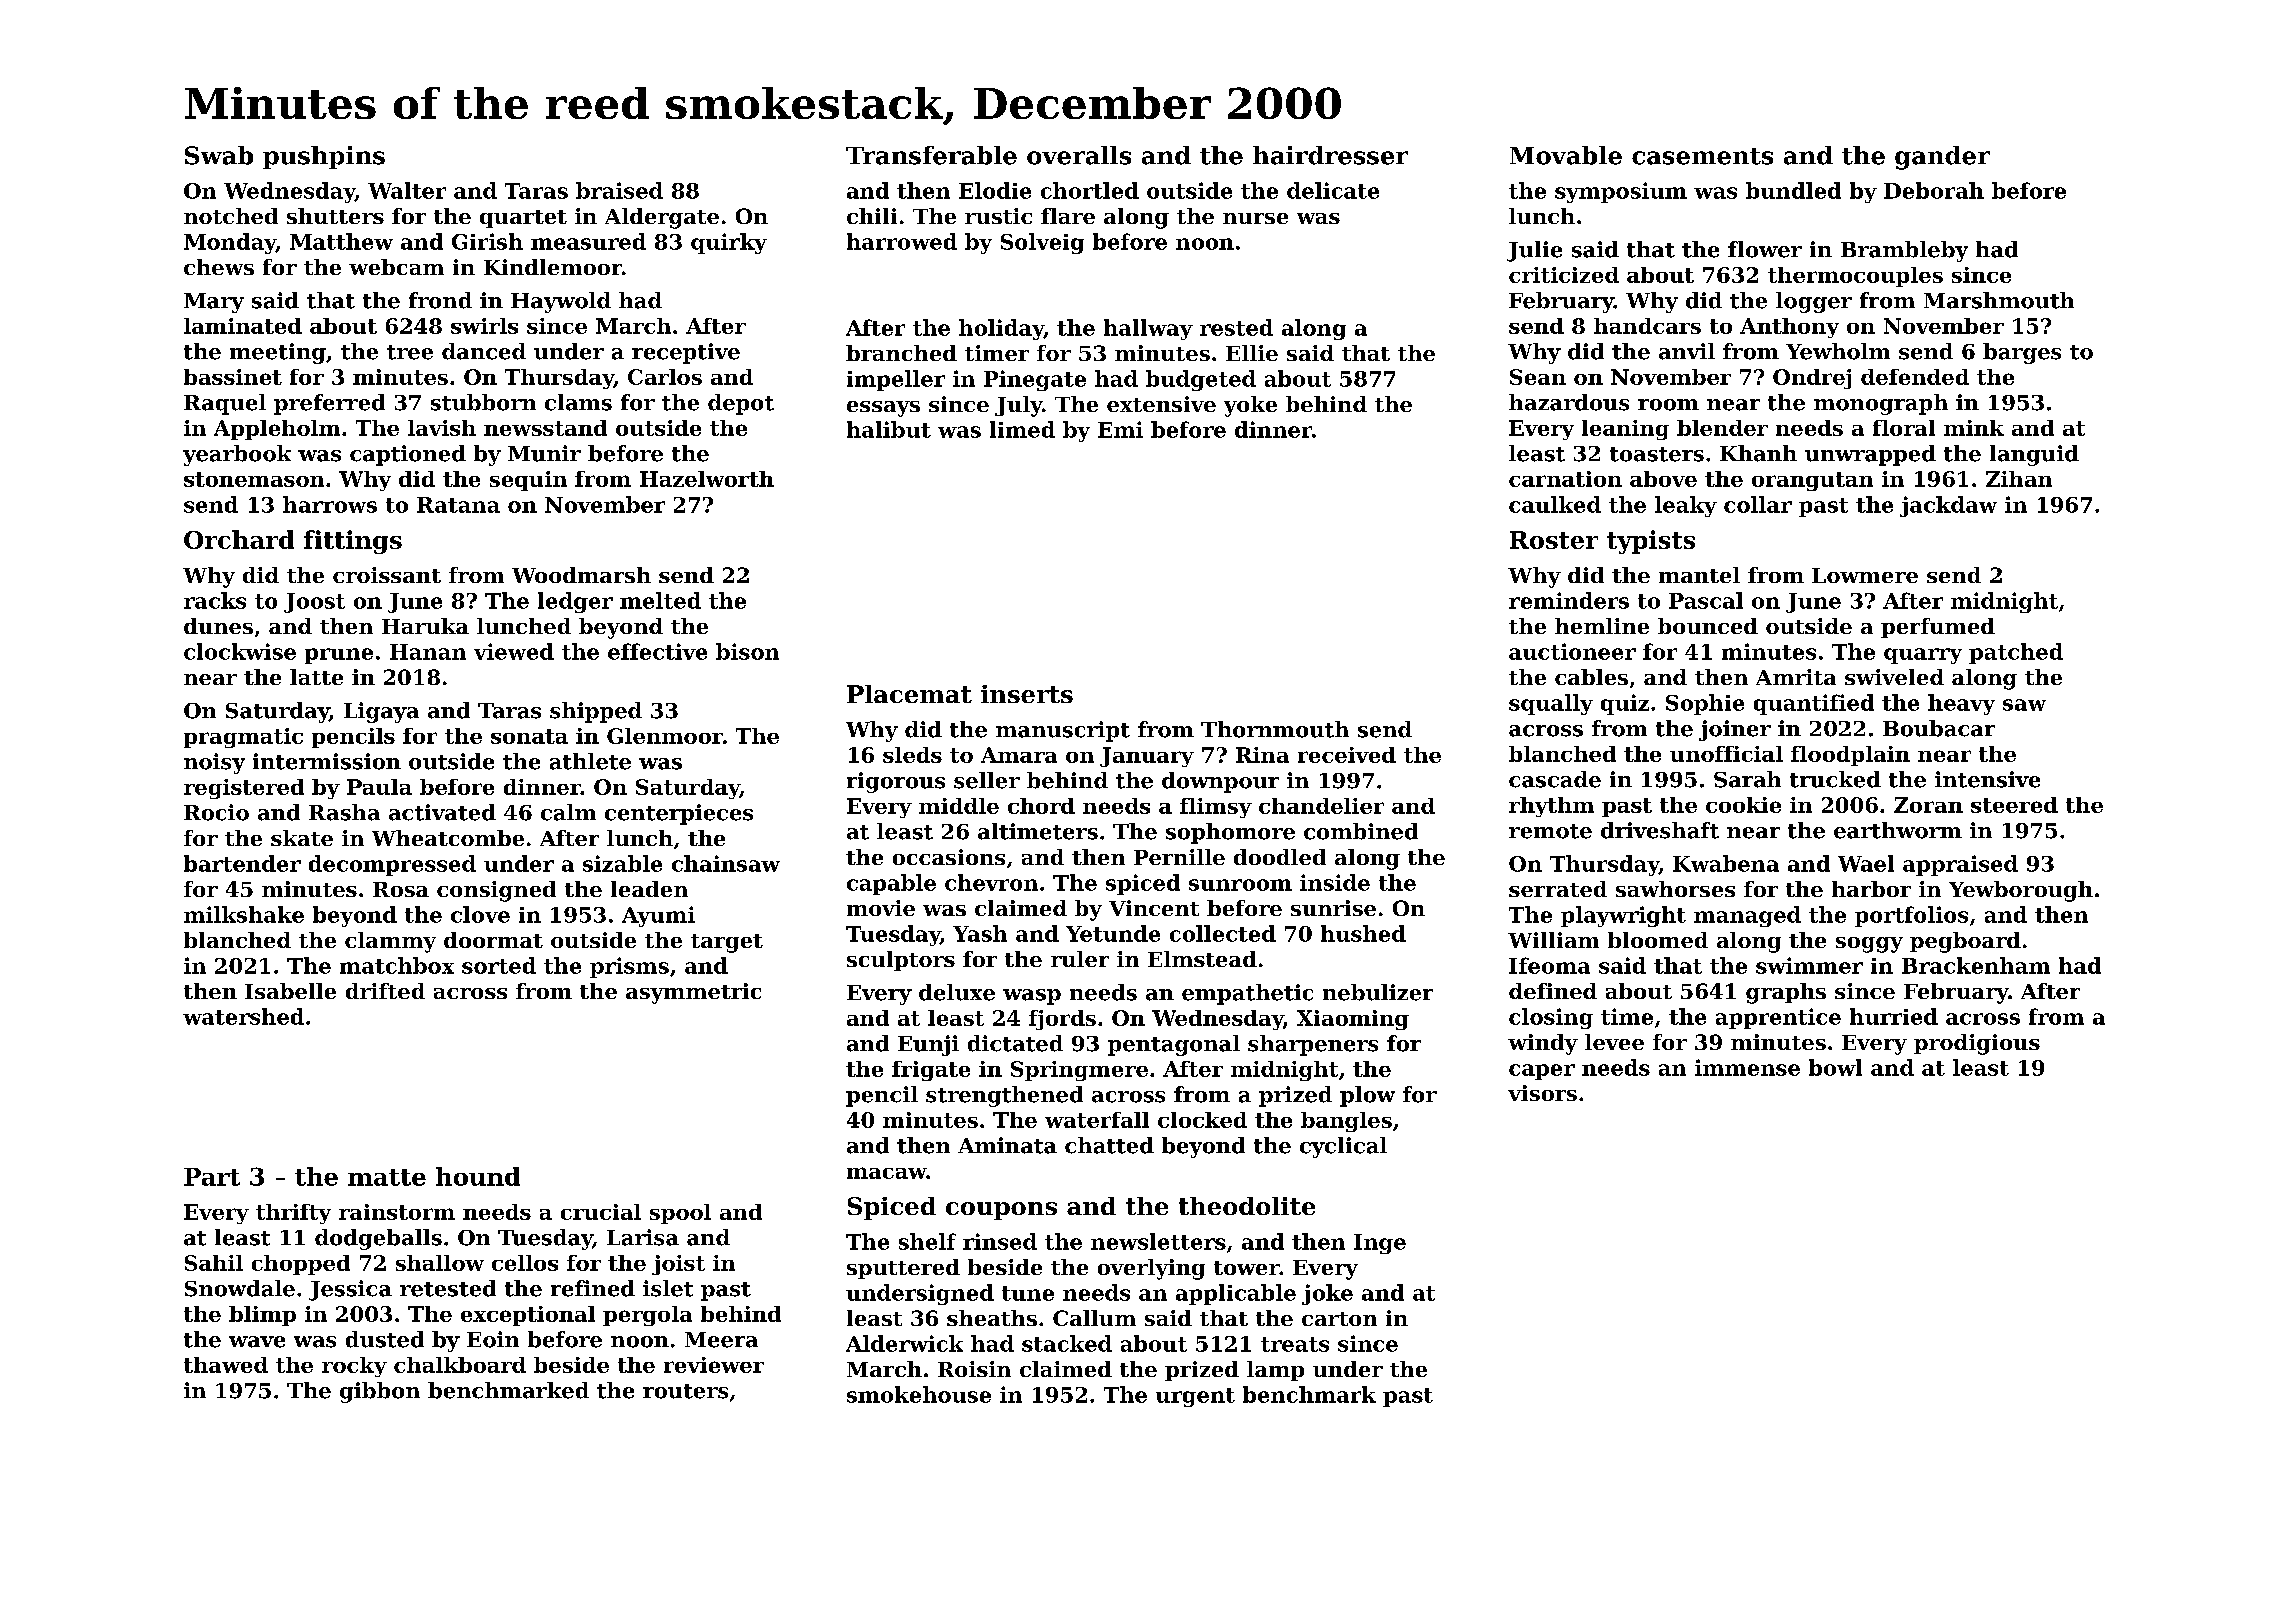  Describe the element at coordinates (1067, 1343) in the screenshot. I see `stacked` at that location.
